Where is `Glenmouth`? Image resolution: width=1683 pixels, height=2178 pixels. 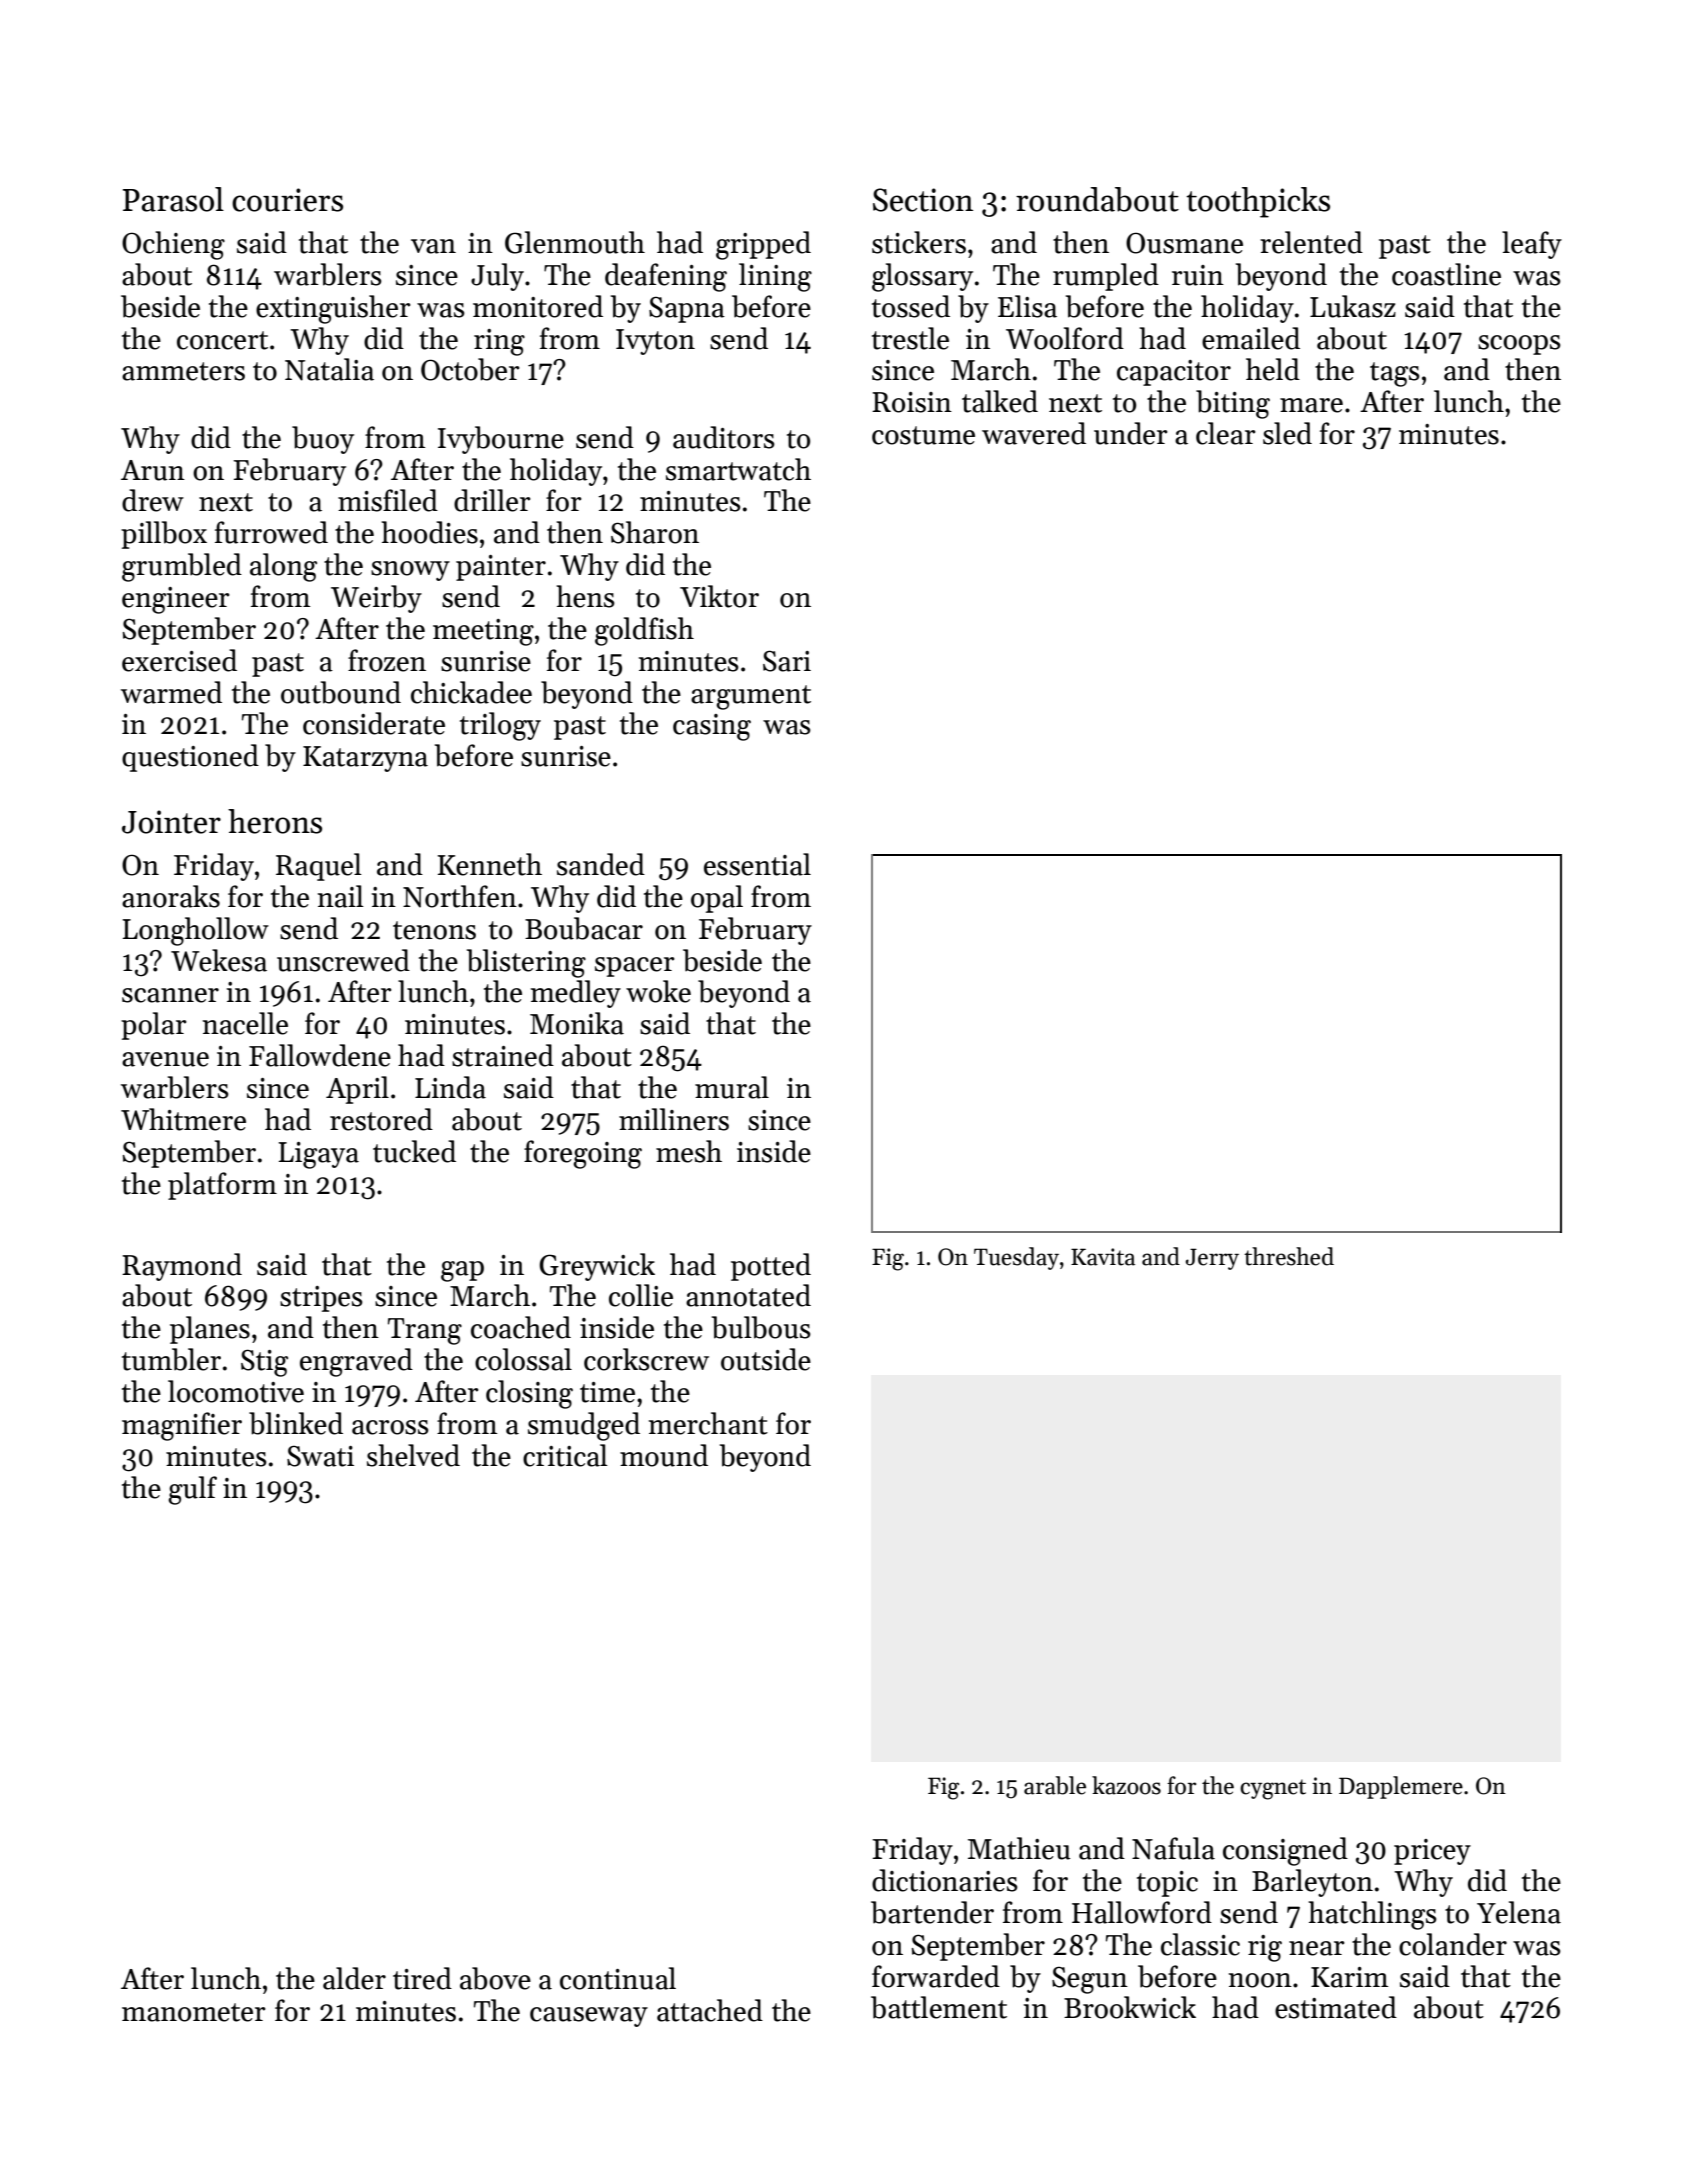
Glenmouth is located at coordinates (575, 242).
